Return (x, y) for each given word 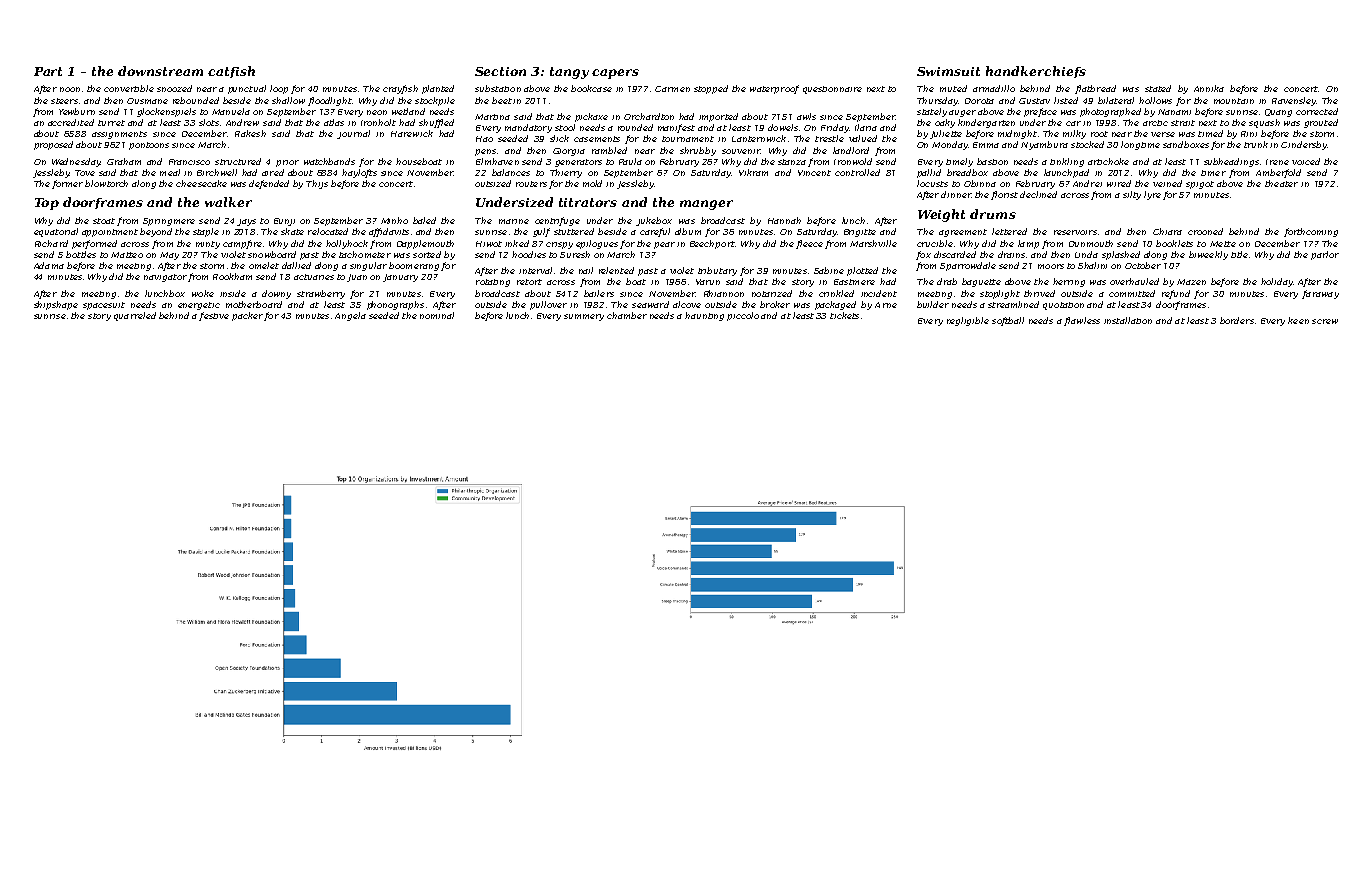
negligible (968, 321)
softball (1008, 321)
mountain (1234, 101)
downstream (160, 71)
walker (228, 202)
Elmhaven (497, 161)
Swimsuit (948, 71)
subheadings (1231, 162)
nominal (437, 315)
